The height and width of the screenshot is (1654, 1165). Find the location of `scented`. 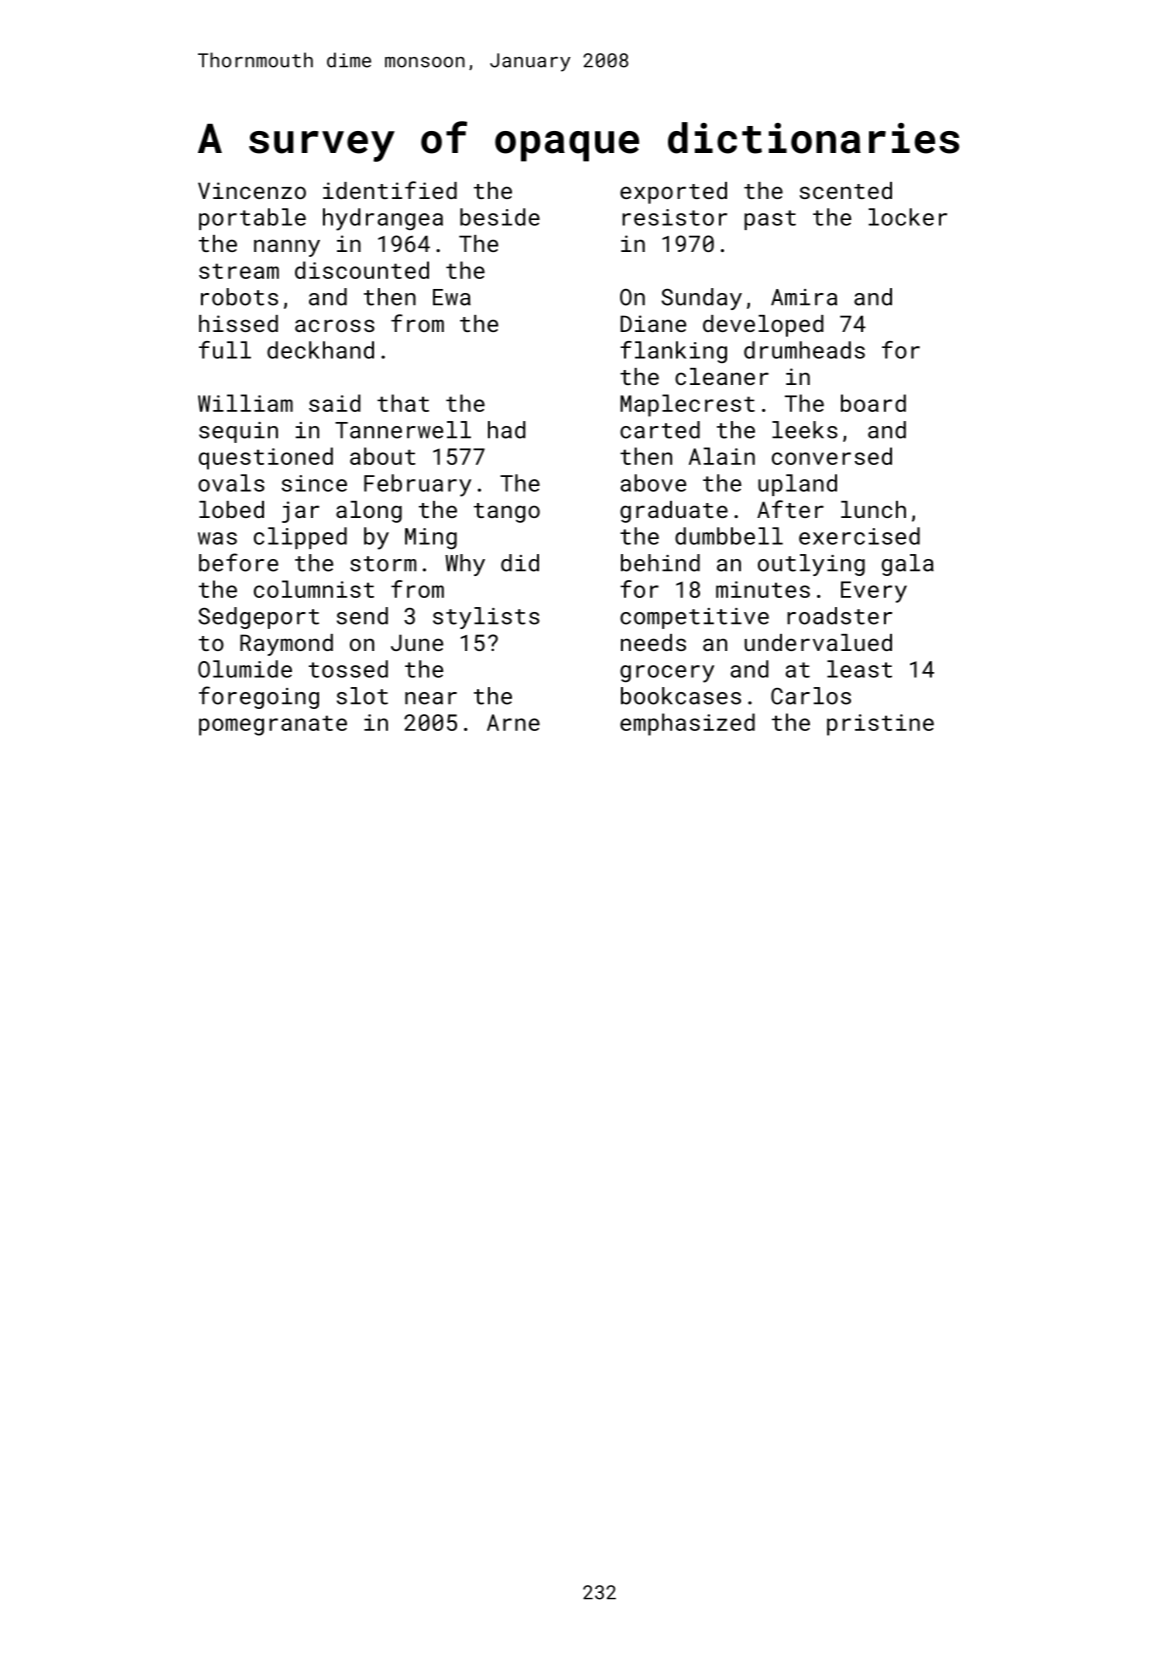

scented is located at coordinates (846, 190).
